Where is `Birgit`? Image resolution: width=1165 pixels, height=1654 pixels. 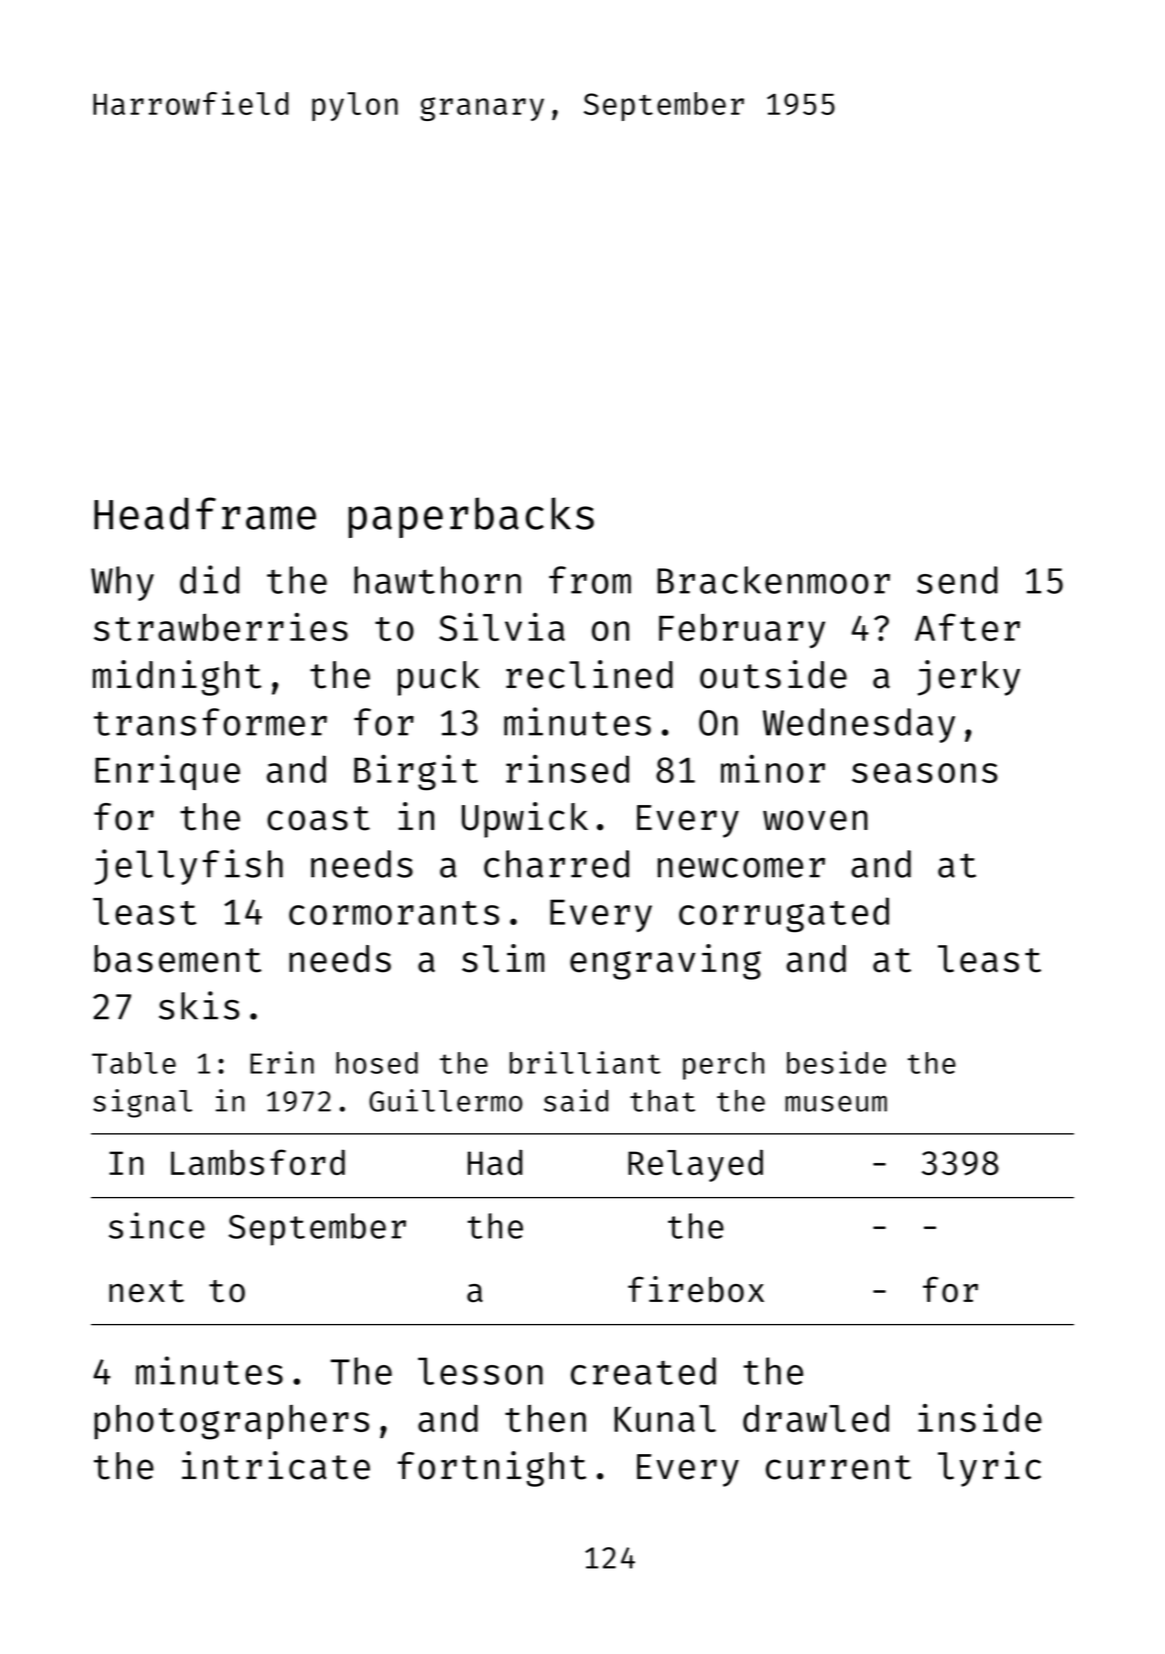
Birgit is located at coordinates (416, 772).
